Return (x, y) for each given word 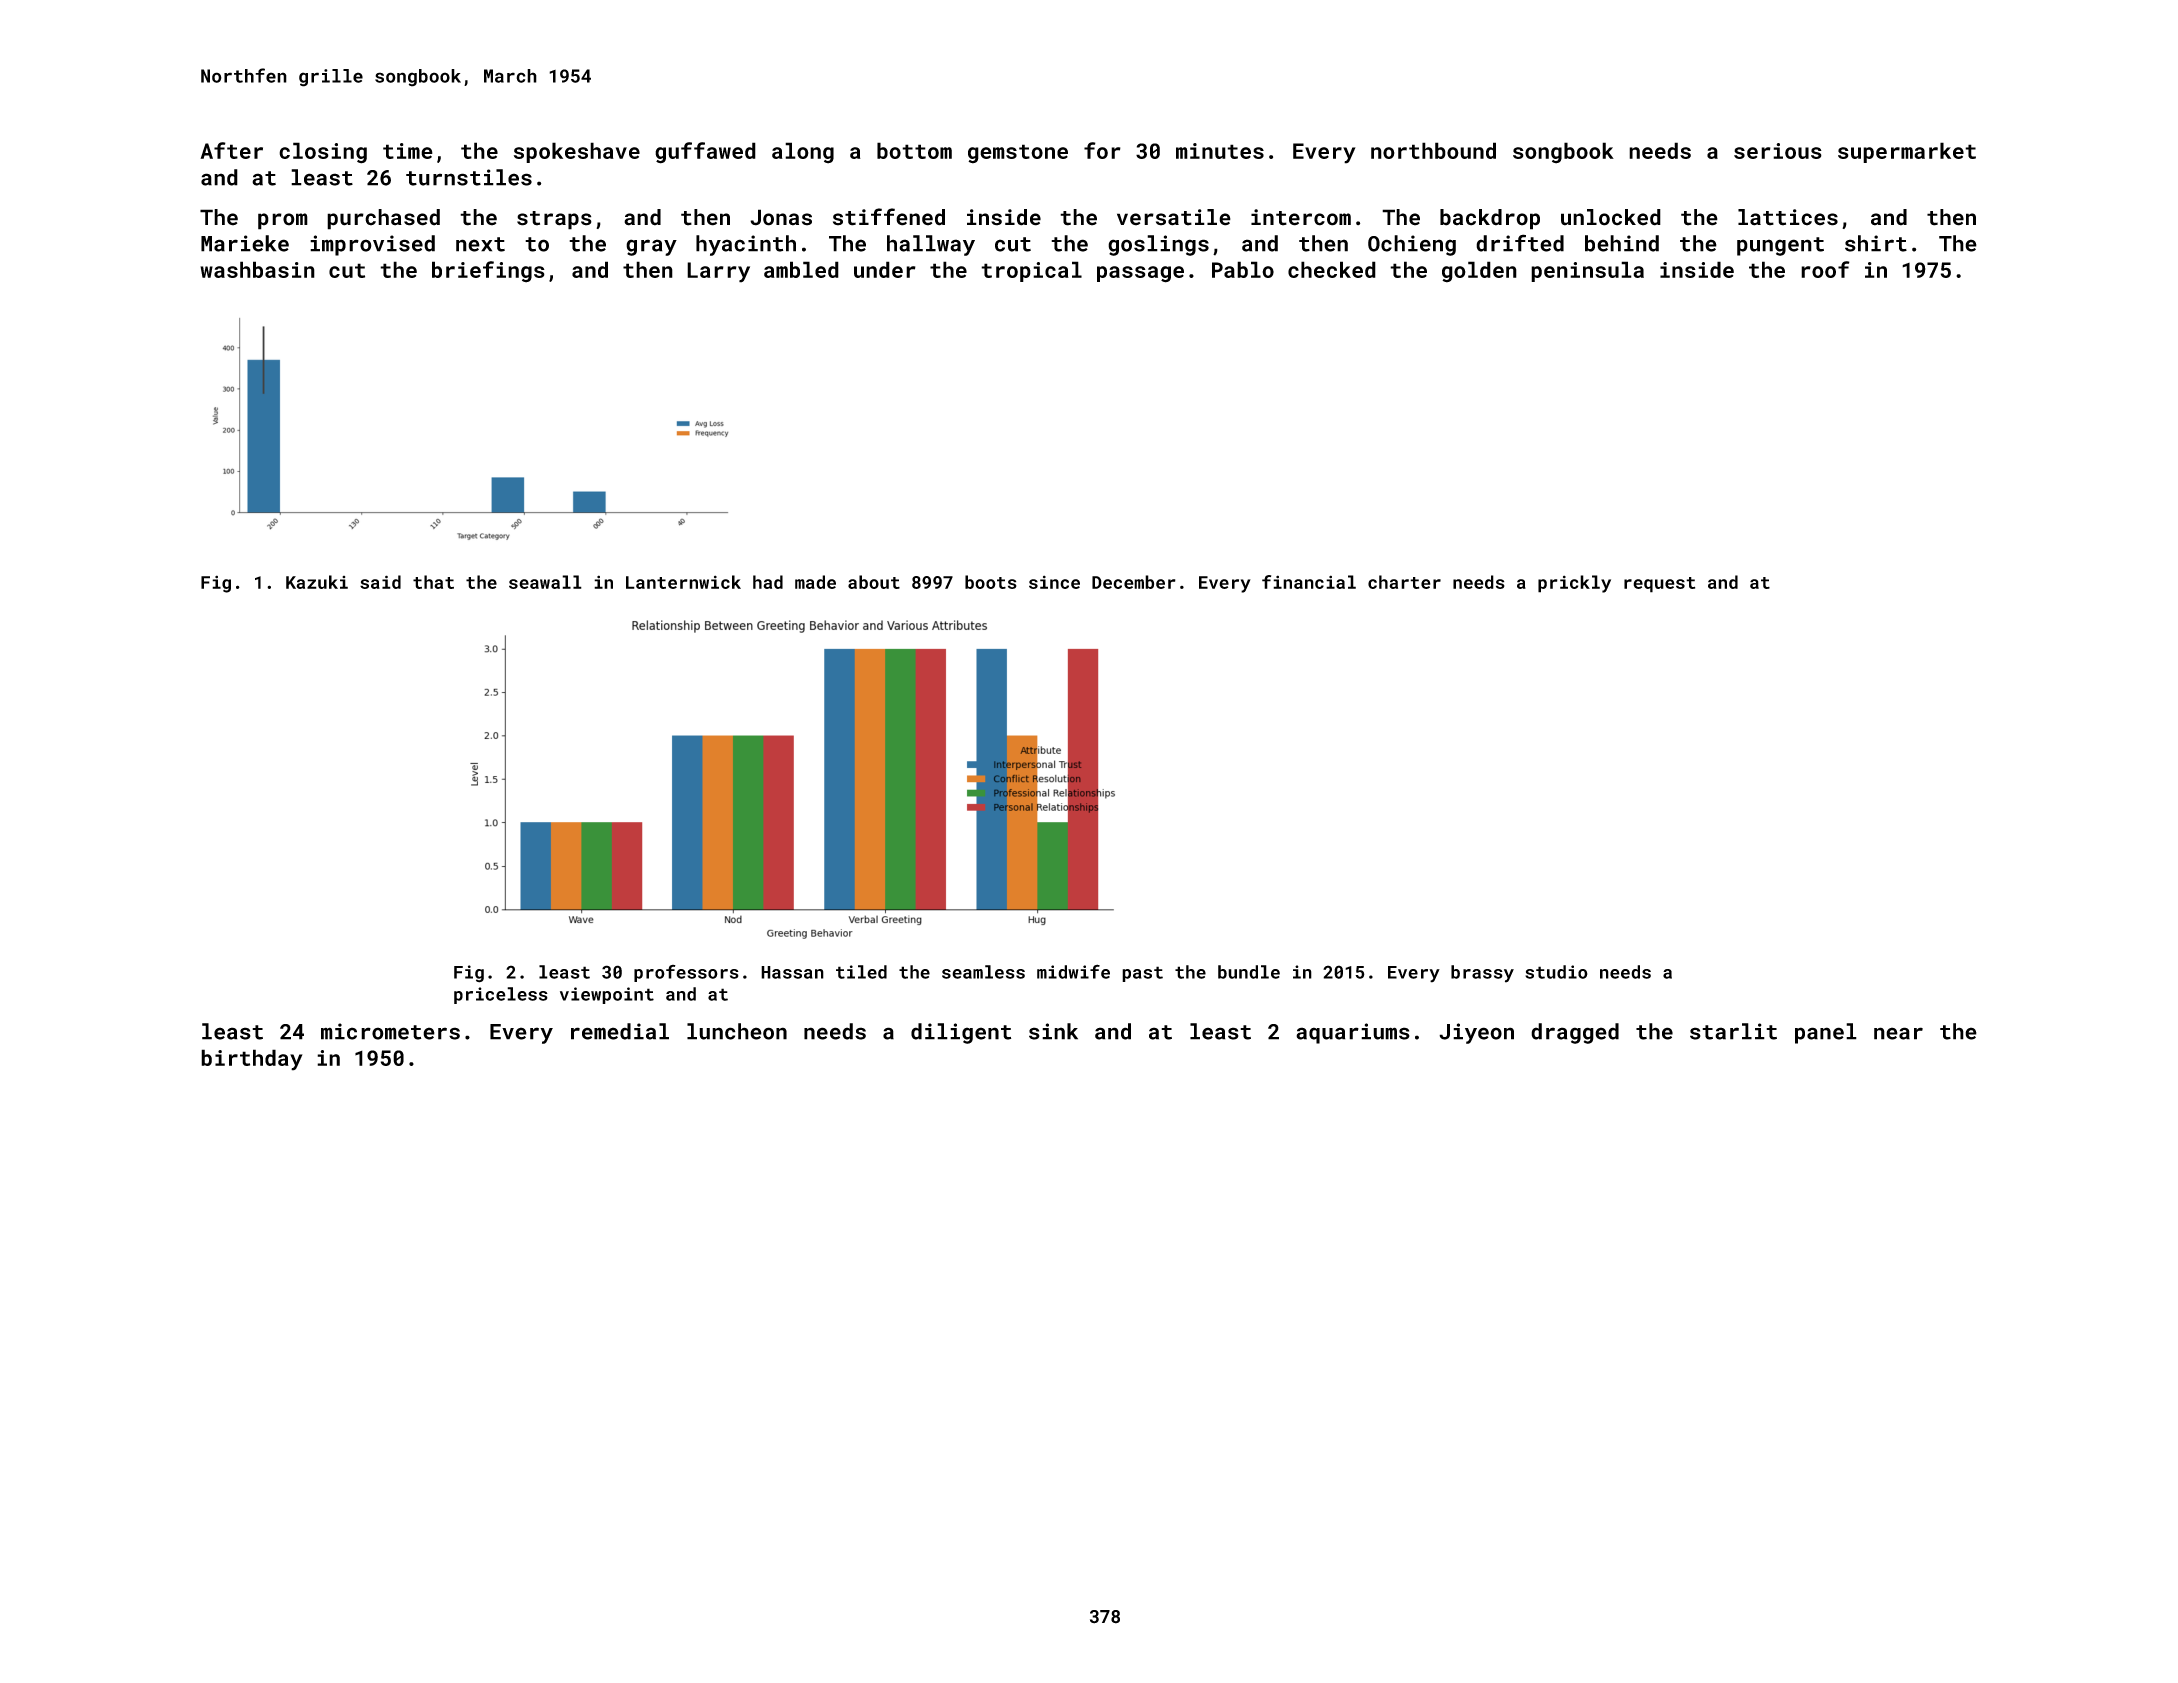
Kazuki (317, 582)
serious (1778, 151)
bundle (1249, 972)
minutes (1220, 151)
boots (991, 582)
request (1659, 585)
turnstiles (469, 177)
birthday (252, 1060)
